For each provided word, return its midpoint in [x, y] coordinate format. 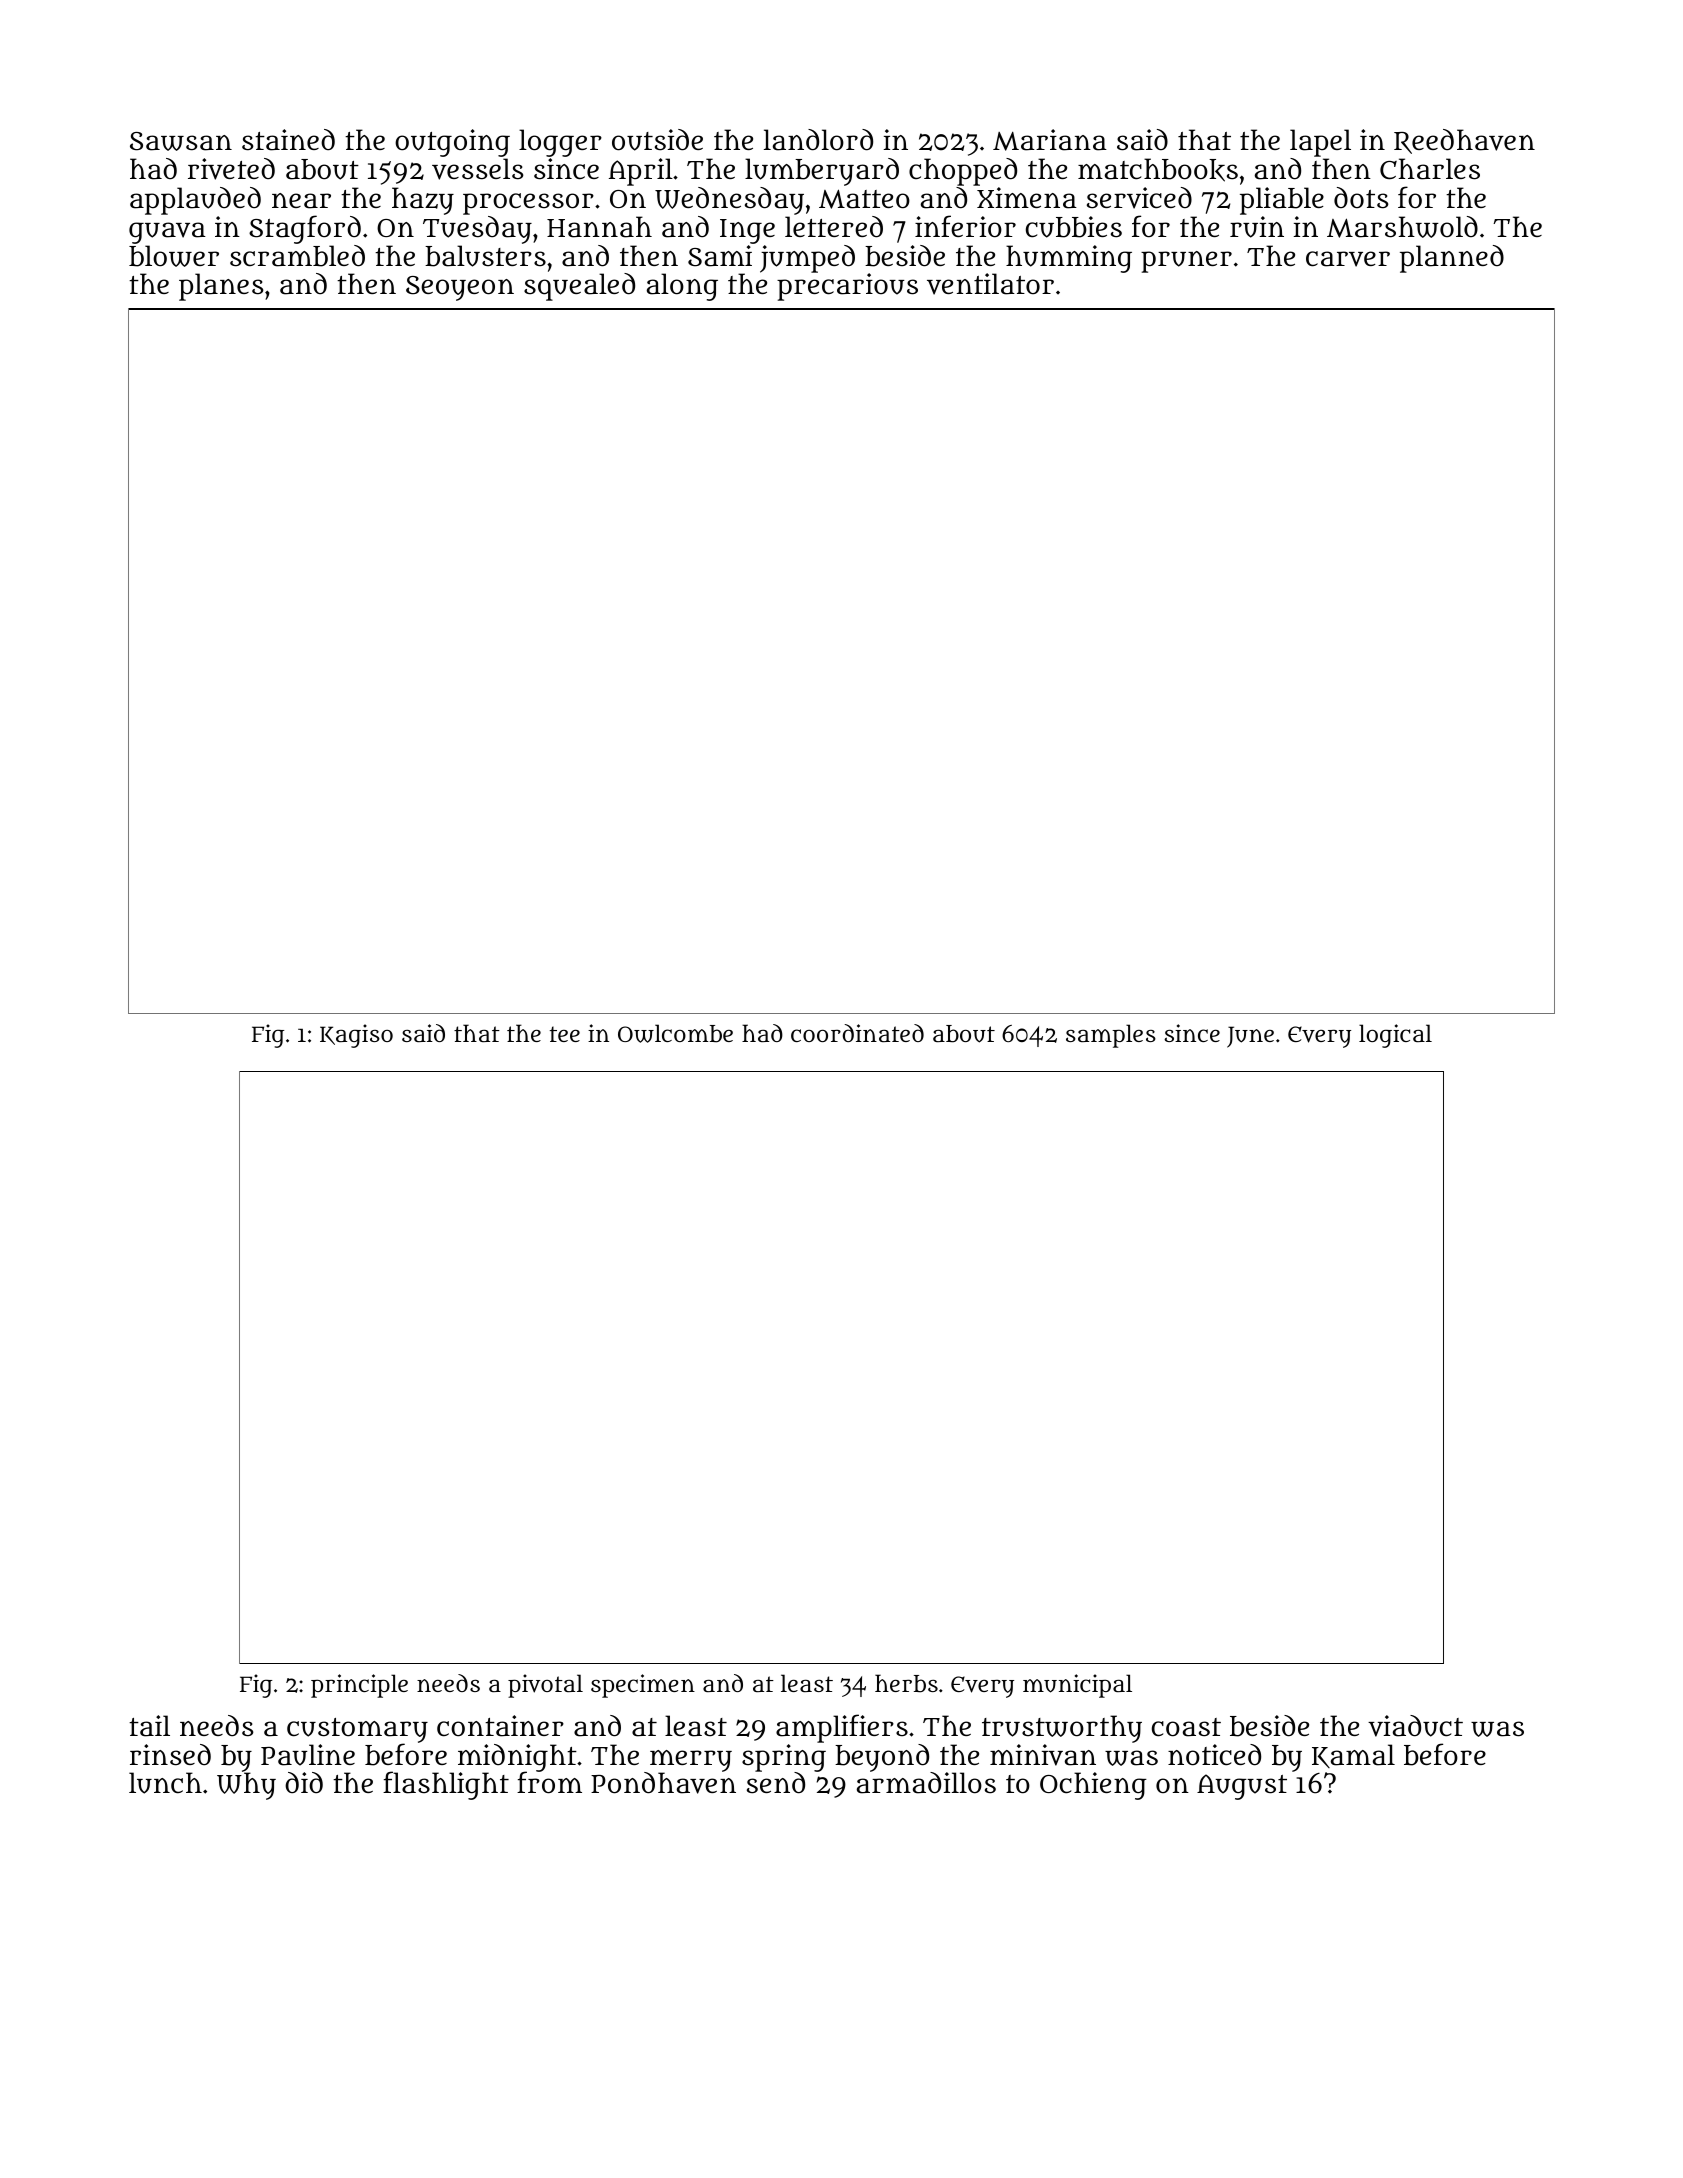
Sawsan [181, 141]
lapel [1320, 143]
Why [246, 1786]
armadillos [926, 1783]
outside [657, 140]
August [1242, 1787]
